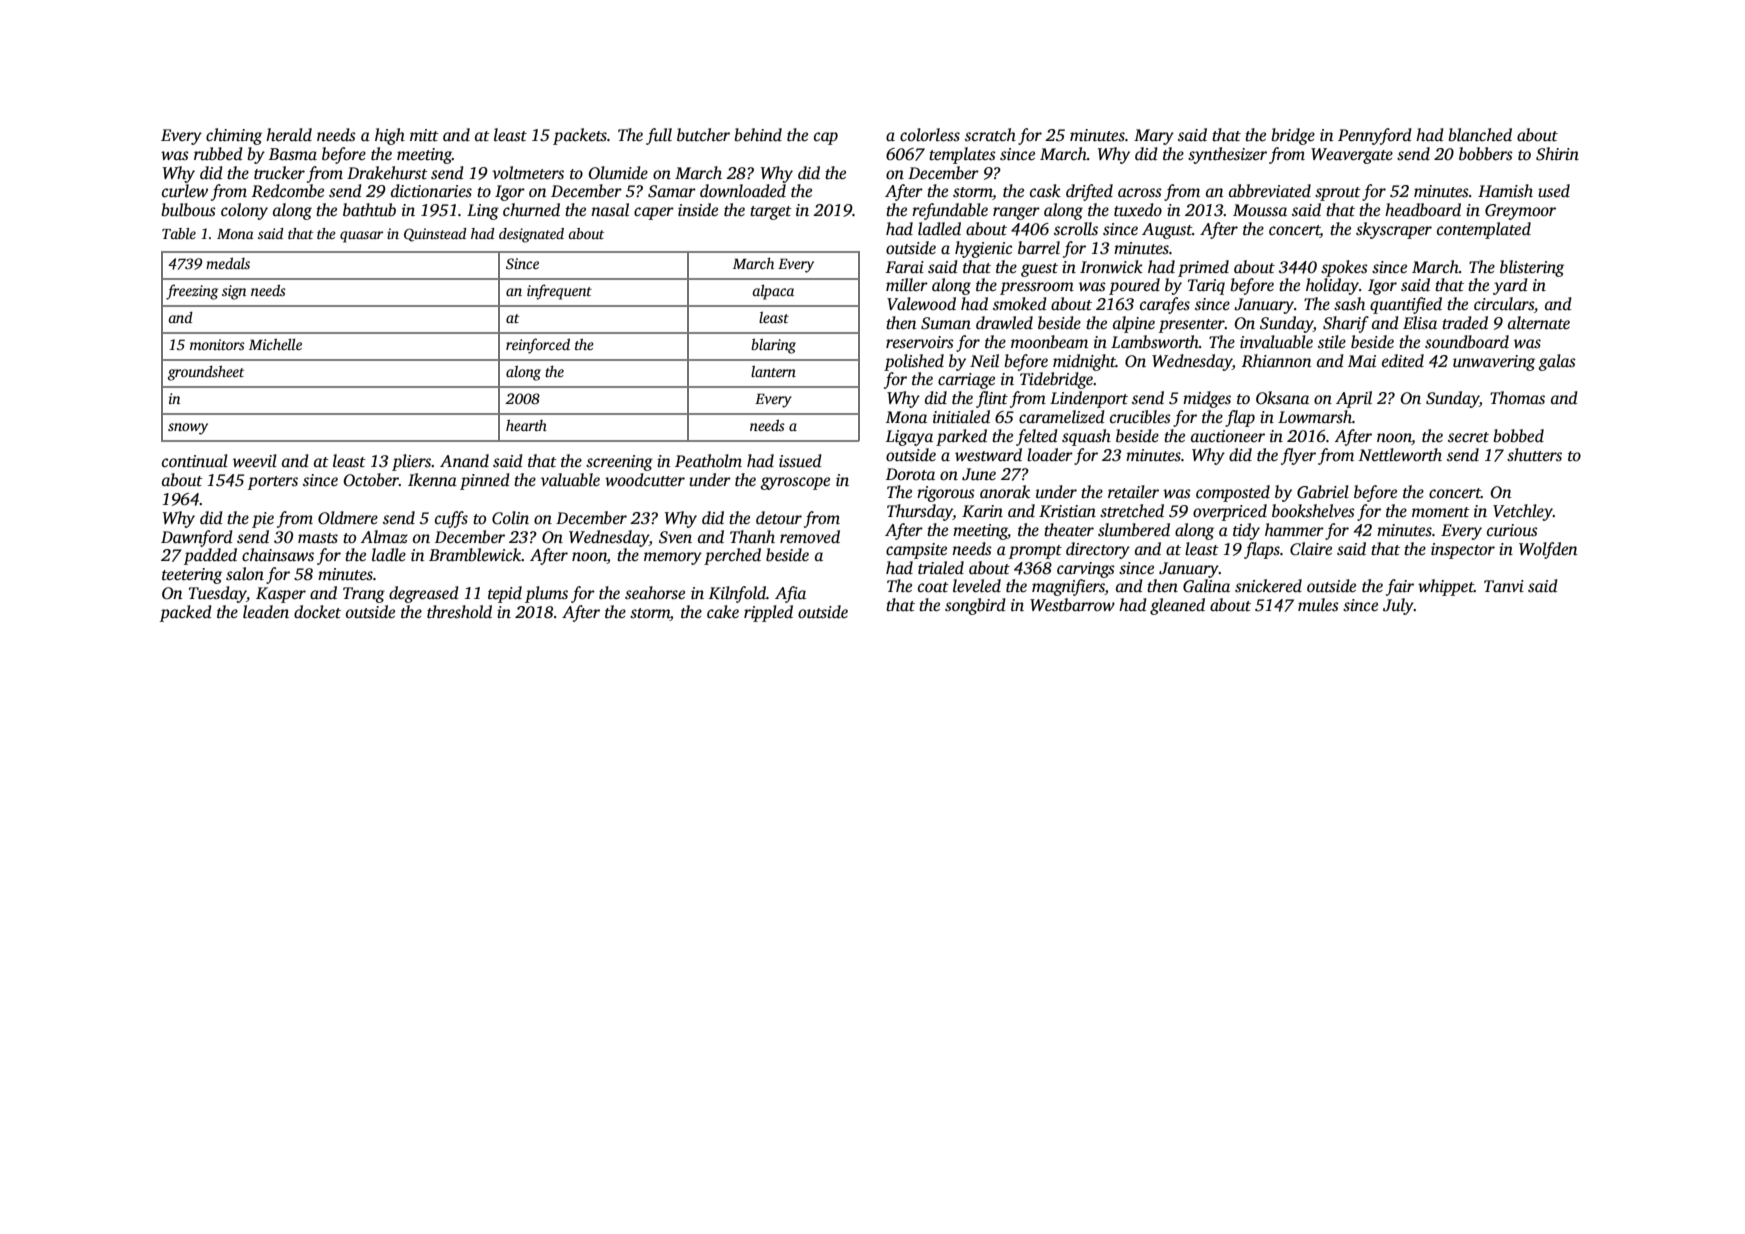  What do you see at coordinates (217, 344) in the screenshot?
I see `monitors` at bounding box center [217, 344].
